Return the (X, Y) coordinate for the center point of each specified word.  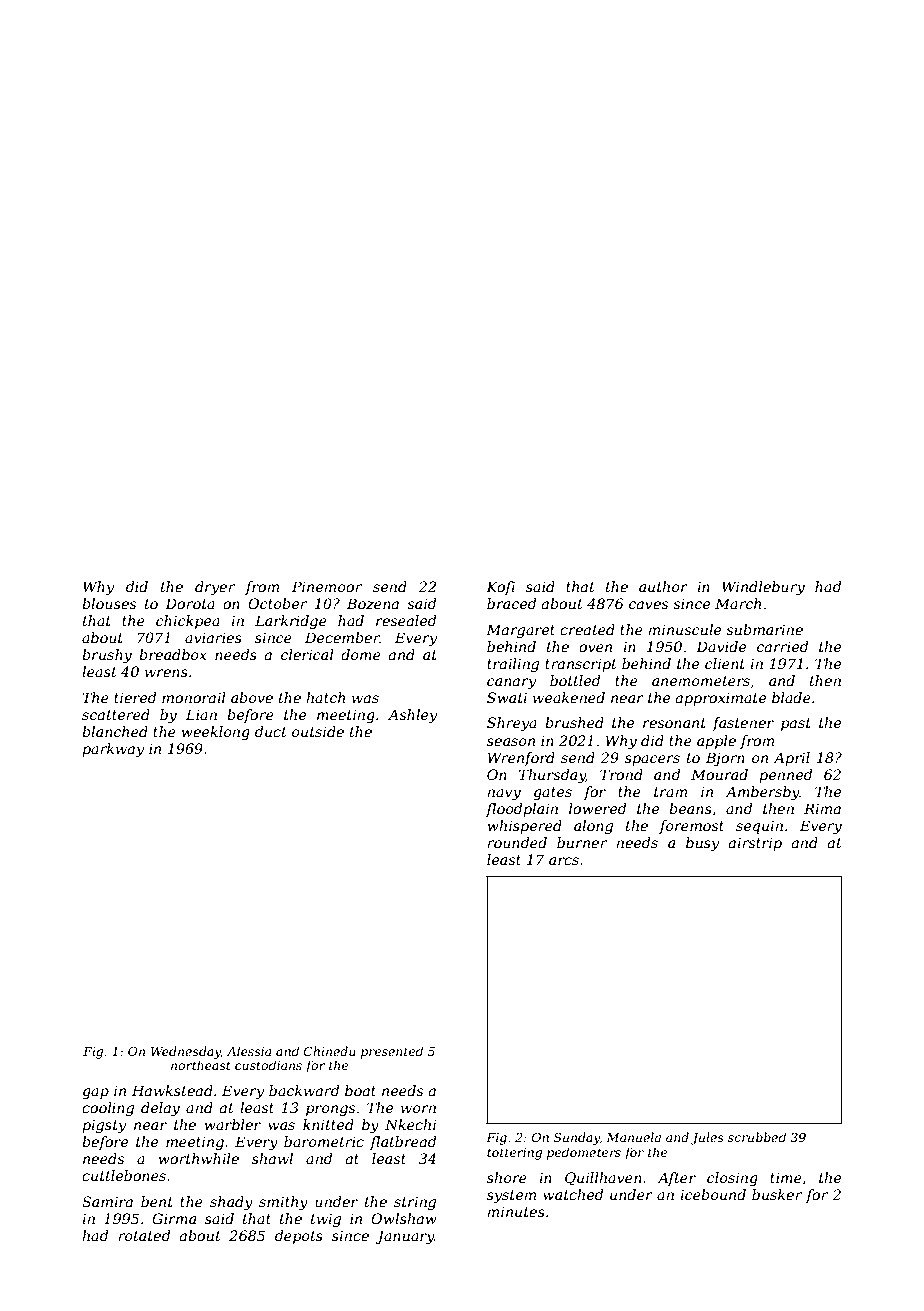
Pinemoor (327, 586)
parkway (113, 750)
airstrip (755, 844)
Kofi (500, 588)
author (663, 586)
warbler (233, 1124)
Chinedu (330, 1051)
